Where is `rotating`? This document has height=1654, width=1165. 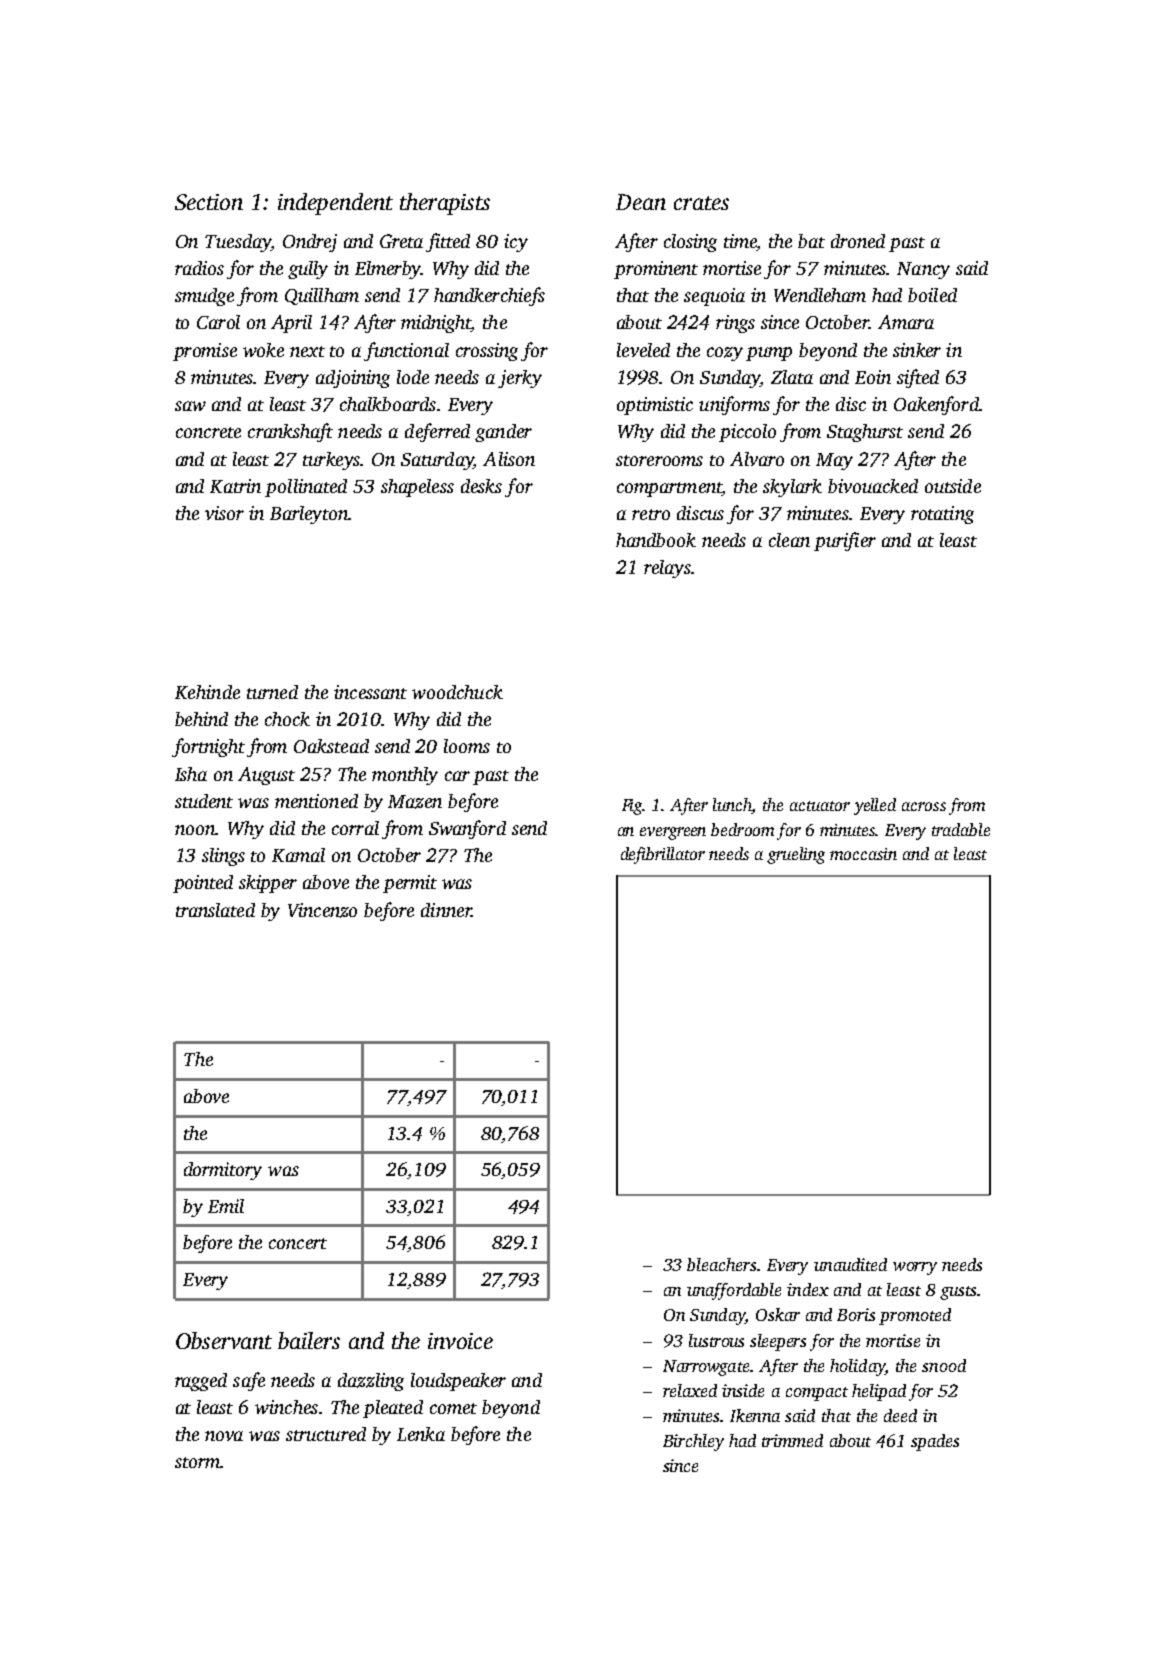 rotating is located at coordinates (942, 515).
